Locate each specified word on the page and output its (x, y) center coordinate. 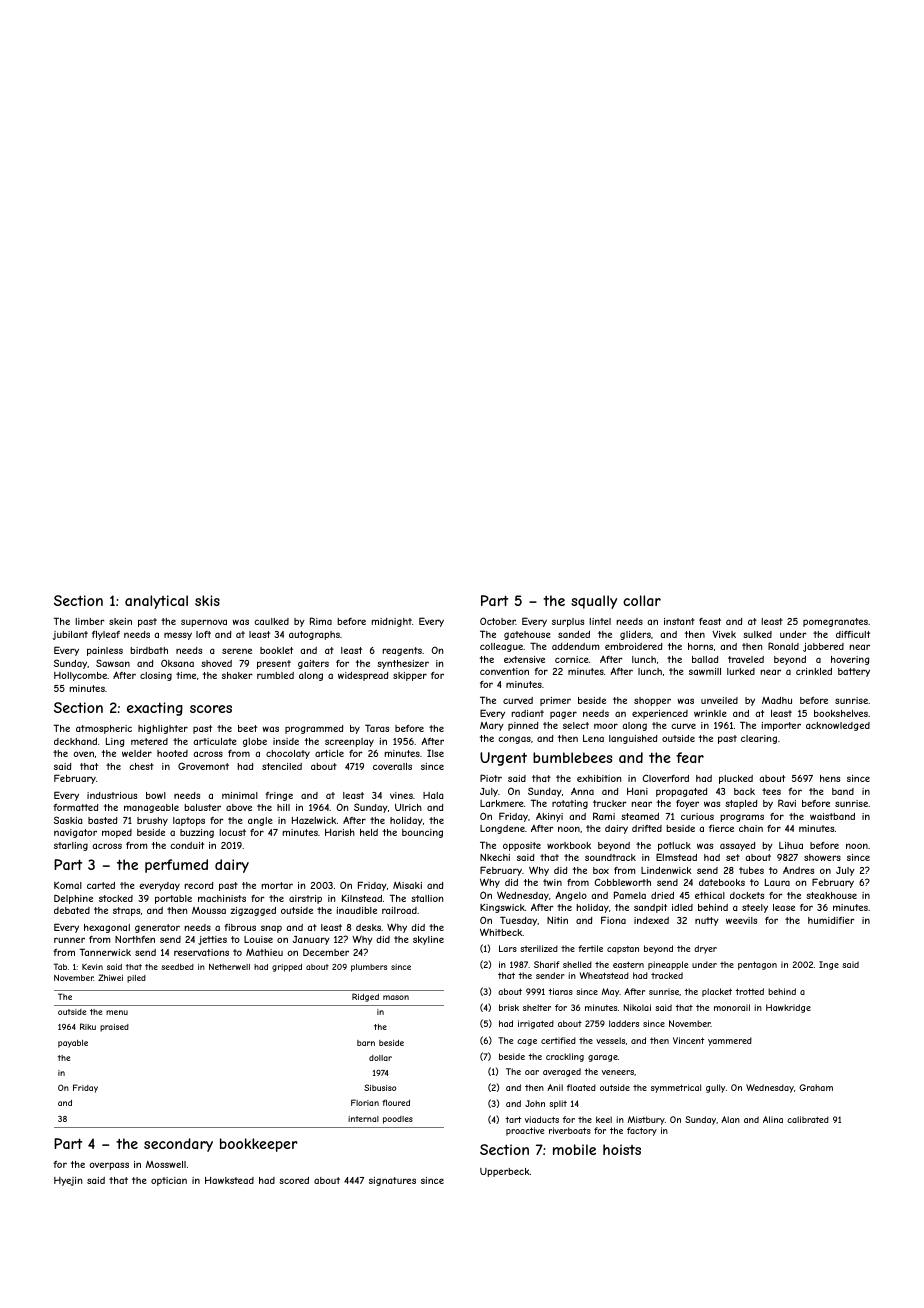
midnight (391, 622)
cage (527, 1042)
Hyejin (68, 1181)
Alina (773, 1119)
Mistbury (646, 1120)
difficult (853, 634)
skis (207, 600)
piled (136, 979)
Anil (555, 1087)
